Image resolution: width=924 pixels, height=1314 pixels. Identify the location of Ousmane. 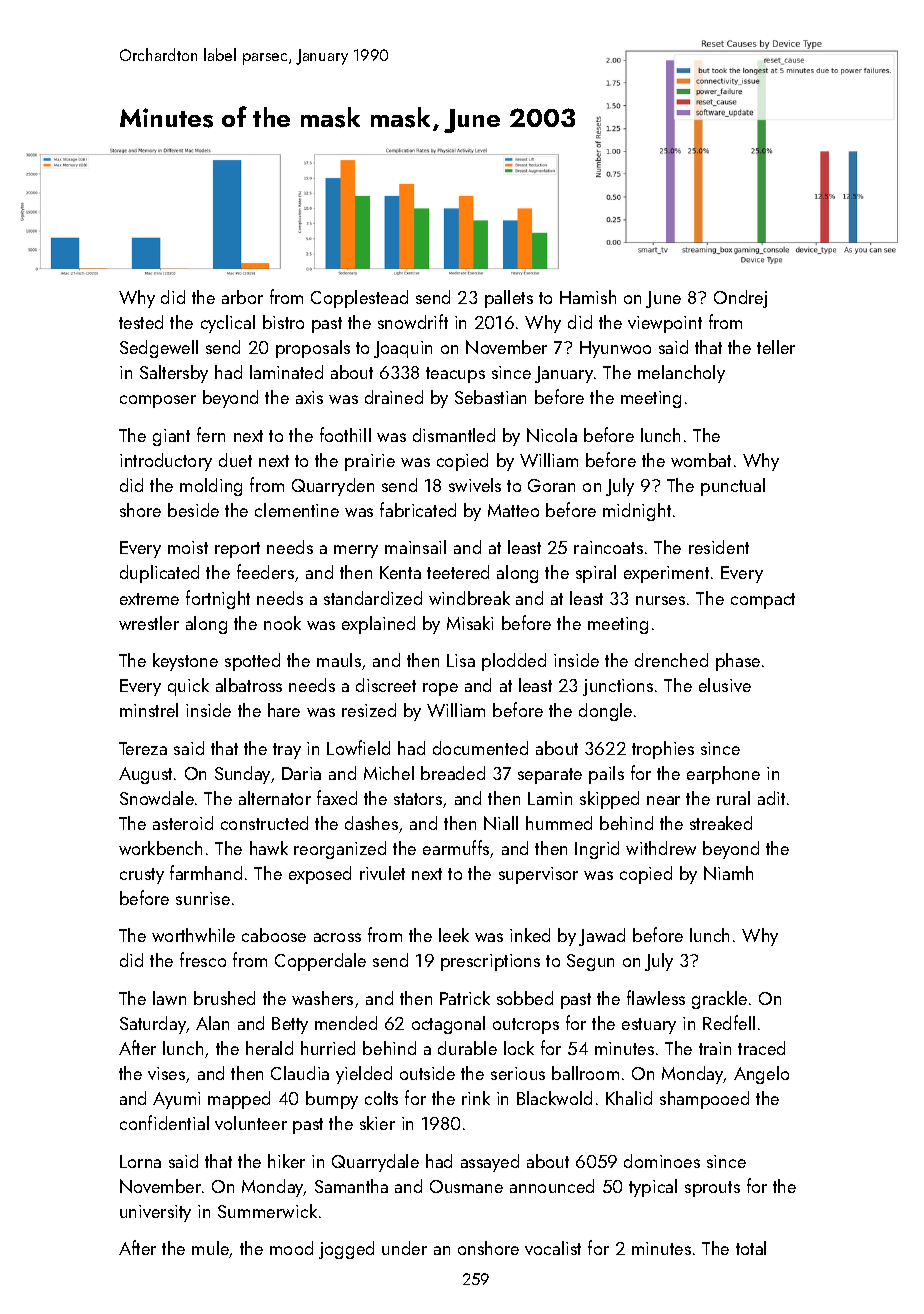
(466, 1186).
